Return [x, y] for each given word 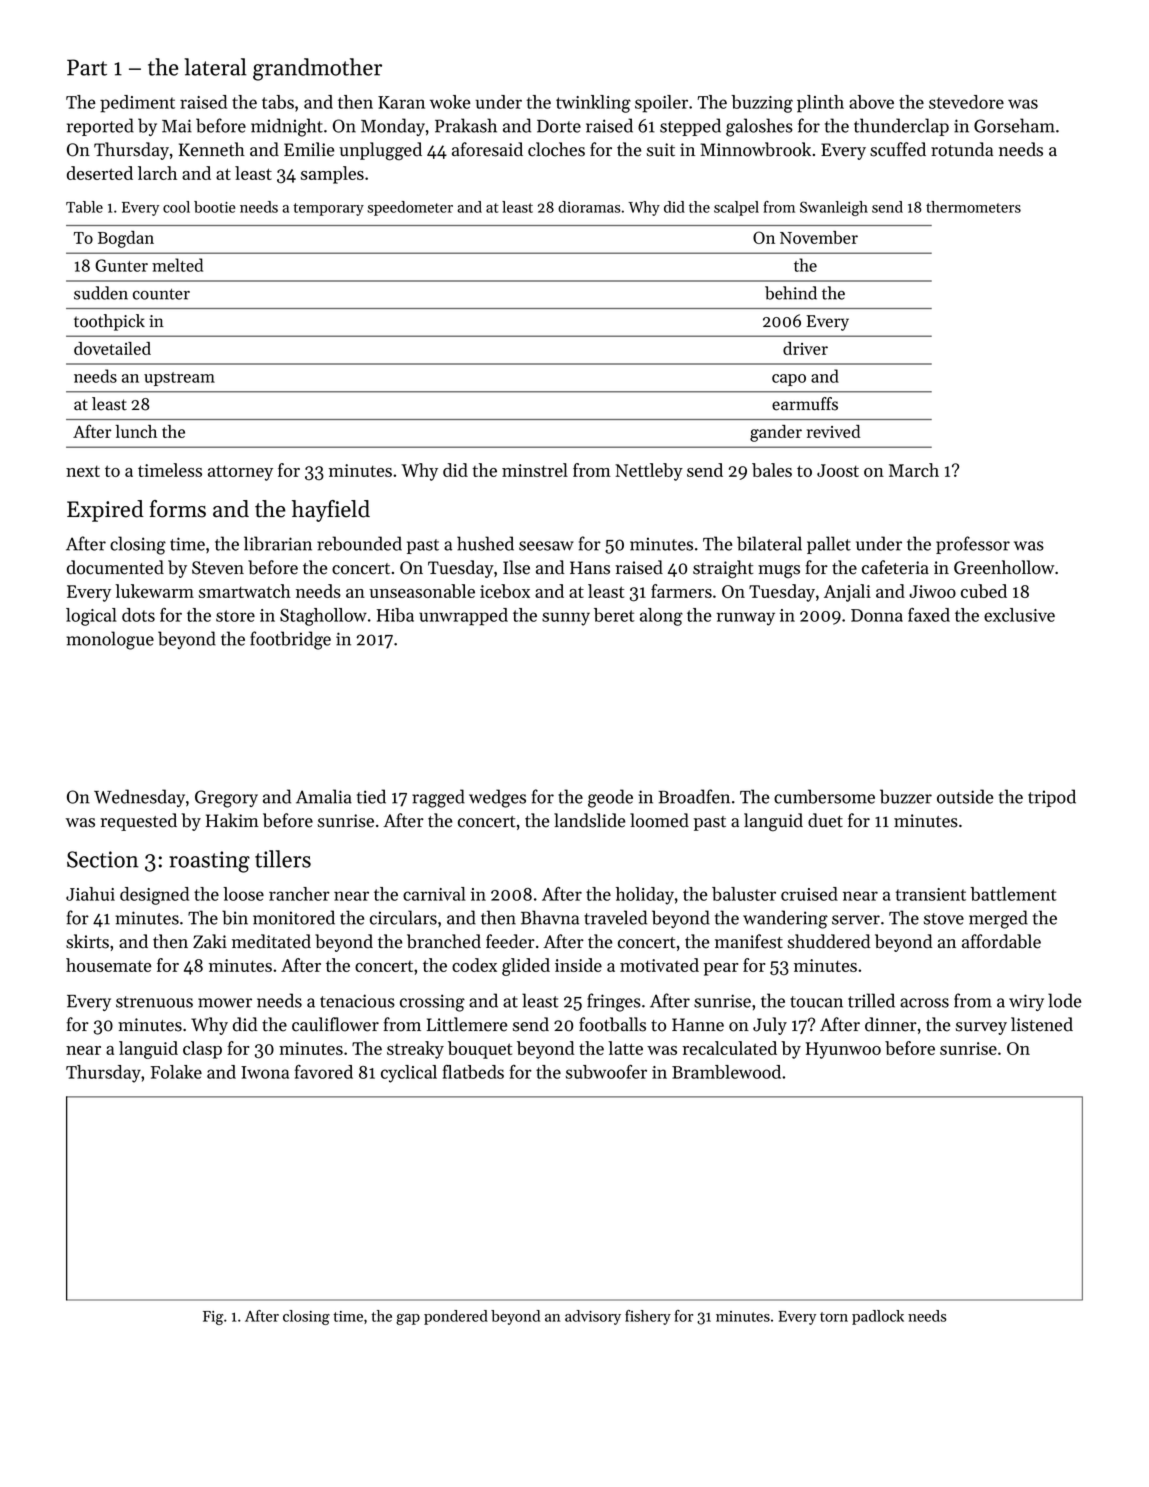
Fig [213, 1318]
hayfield [331, 511]
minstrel [535, 470]
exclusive [1019, 615]
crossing [432, 1003]
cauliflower [335, 1024]
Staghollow [323, 617]
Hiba [395, 615]
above [871, 102]
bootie [214, 207]
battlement [1013, 894]
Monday [393, 127]
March [914, 470]
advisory [593, 1317]
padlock [878, 1317]
